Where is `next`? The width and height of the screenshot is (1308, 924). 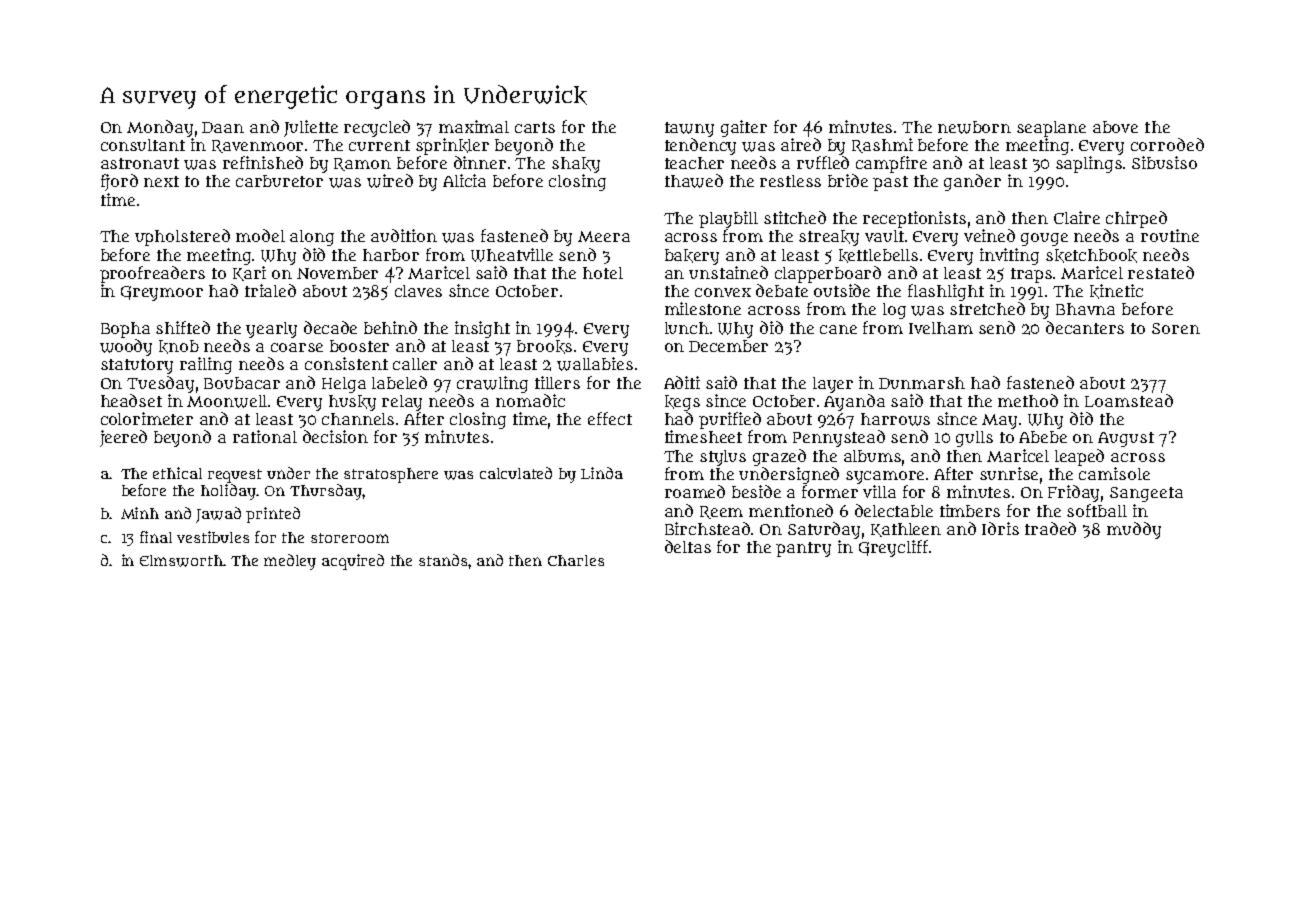 next is located at coordinates (161, 181).
